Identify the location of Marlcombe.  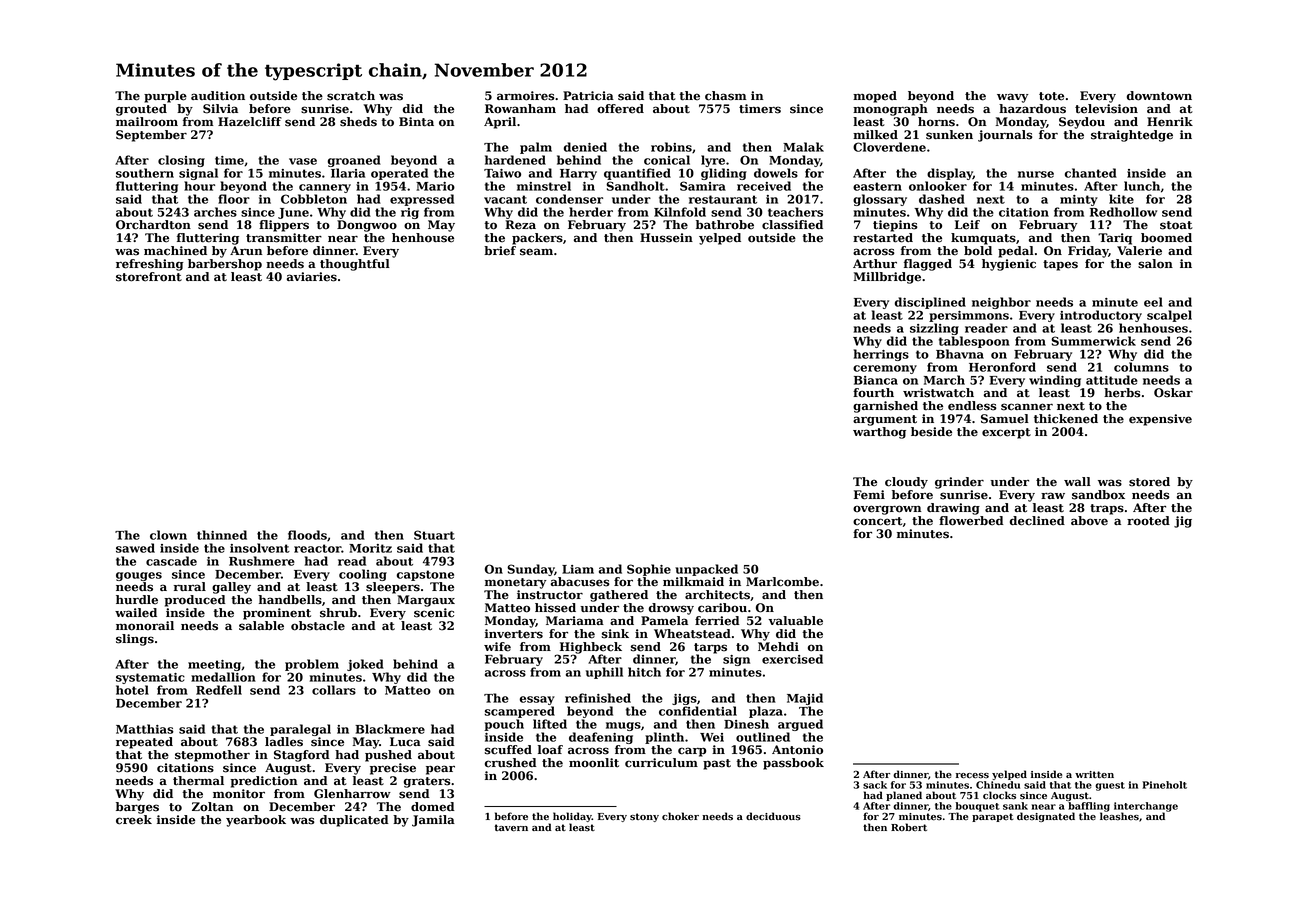
(782, 582).
